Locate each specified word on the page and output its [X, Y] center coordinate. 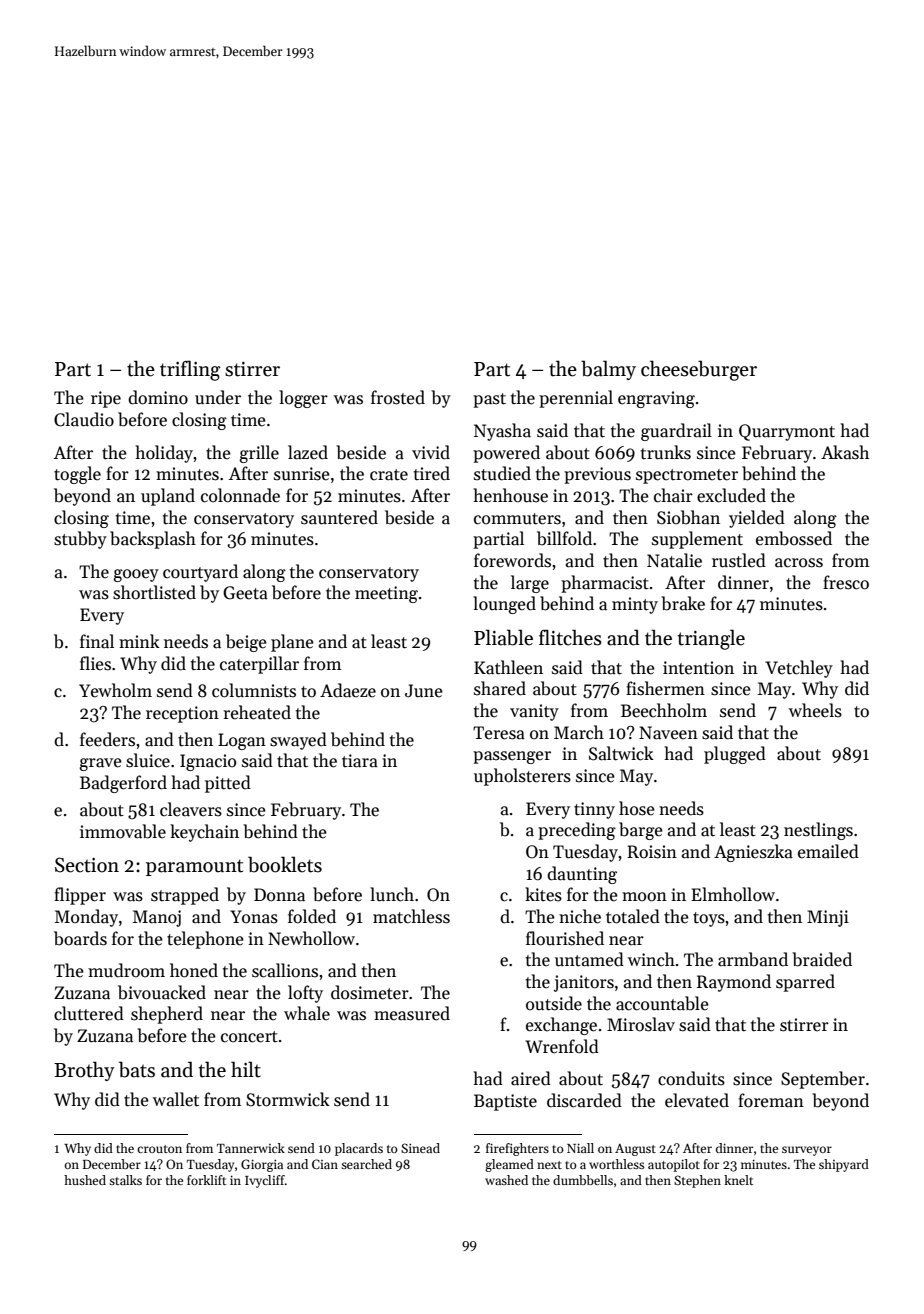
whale [307, 1013]
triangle [711, 639]
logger [303, 399]
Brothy [84, 1071]
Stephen [697, 1181]
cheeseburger [699, 370]
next [549, 1165]
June [424, 691]
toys [709, 919]
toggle [77, 475]
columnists [254, 690]
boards [80, 938]
